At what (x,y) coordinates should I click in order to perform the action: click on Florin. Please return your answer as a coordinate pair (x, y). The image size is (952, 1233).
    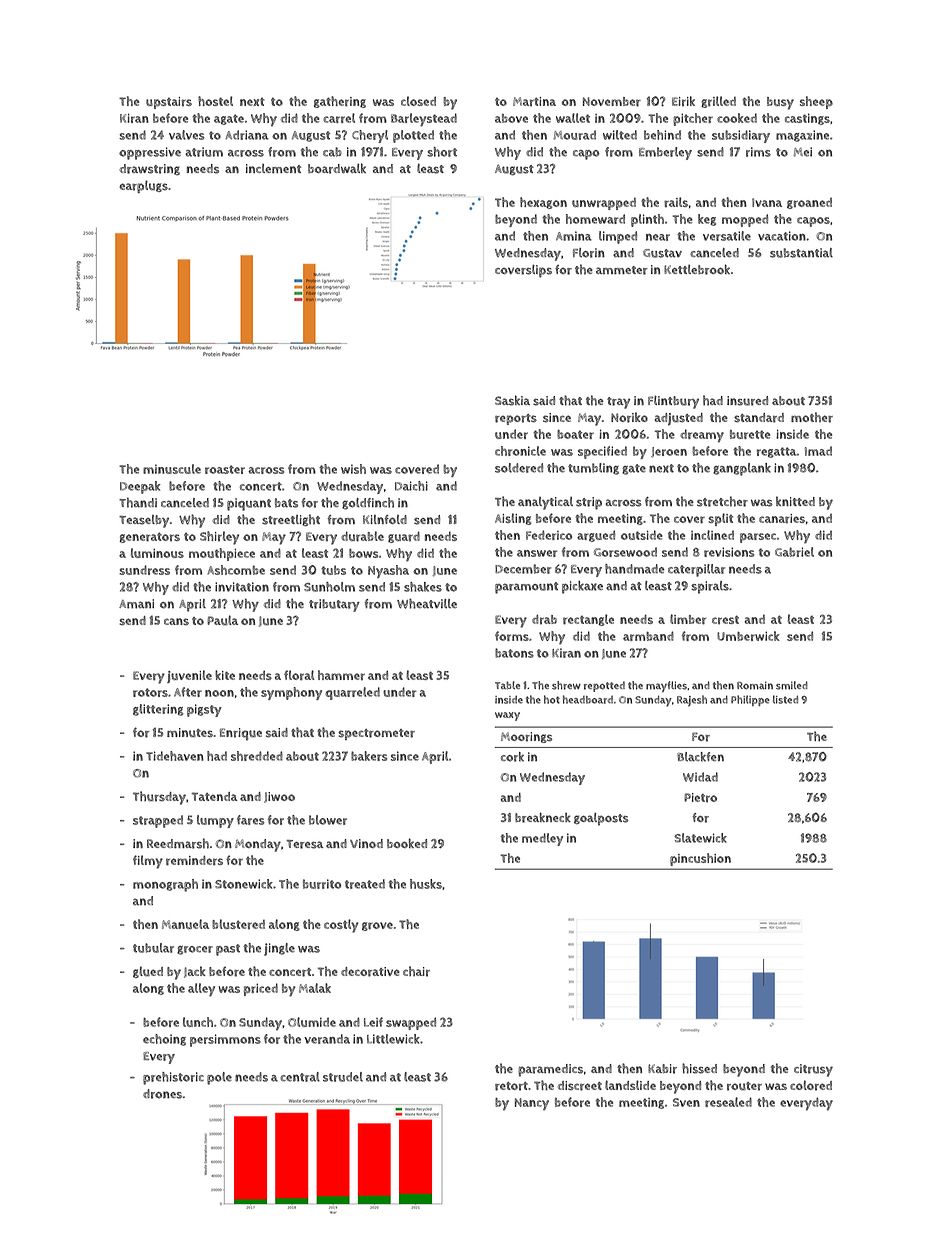
    Looking at the image, I should click on (589, 253).
